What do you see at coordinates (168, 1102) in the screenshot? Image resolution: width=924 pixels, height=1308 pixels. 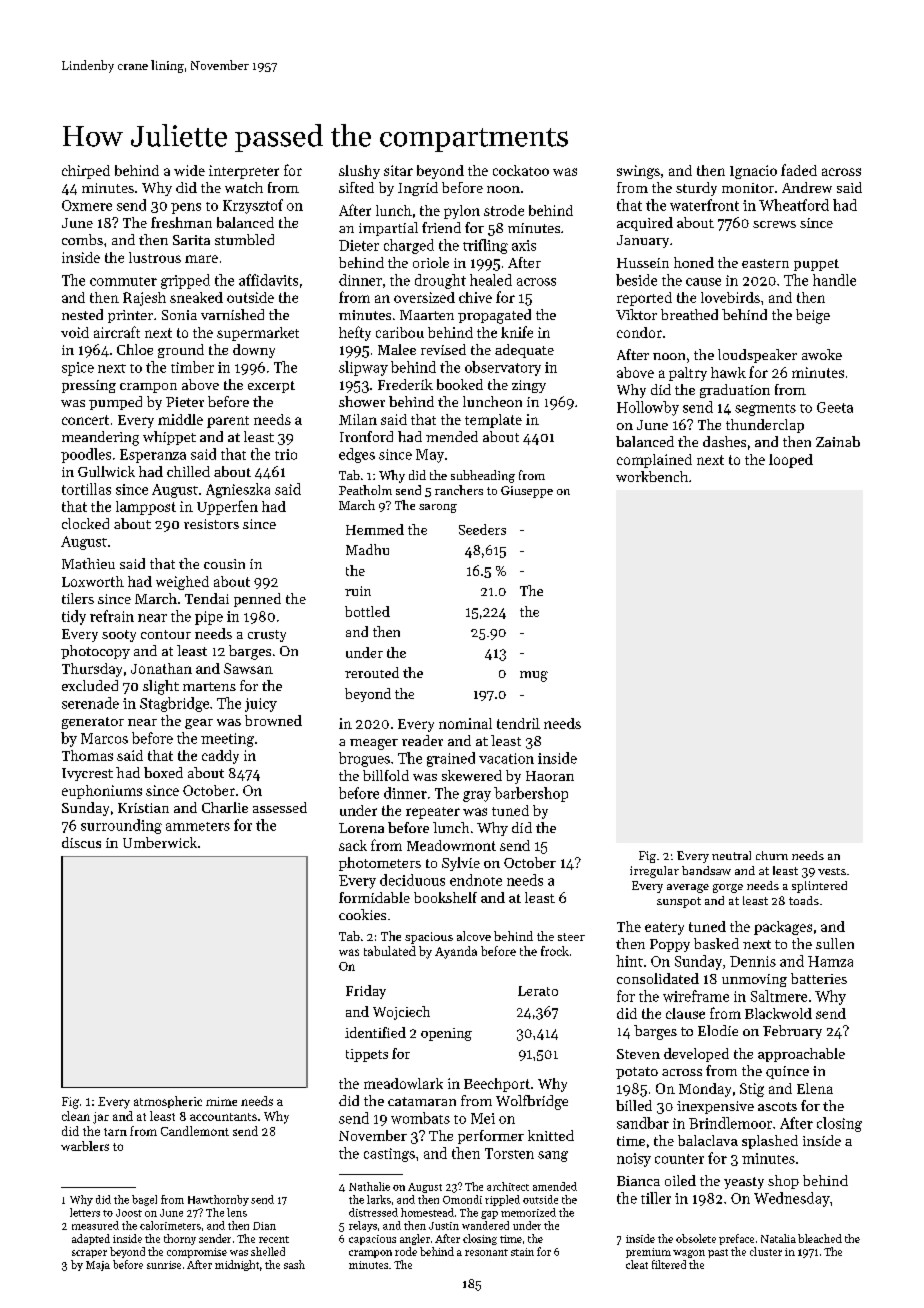 I see `atmospheric` at bounding box center [168, 1102].
